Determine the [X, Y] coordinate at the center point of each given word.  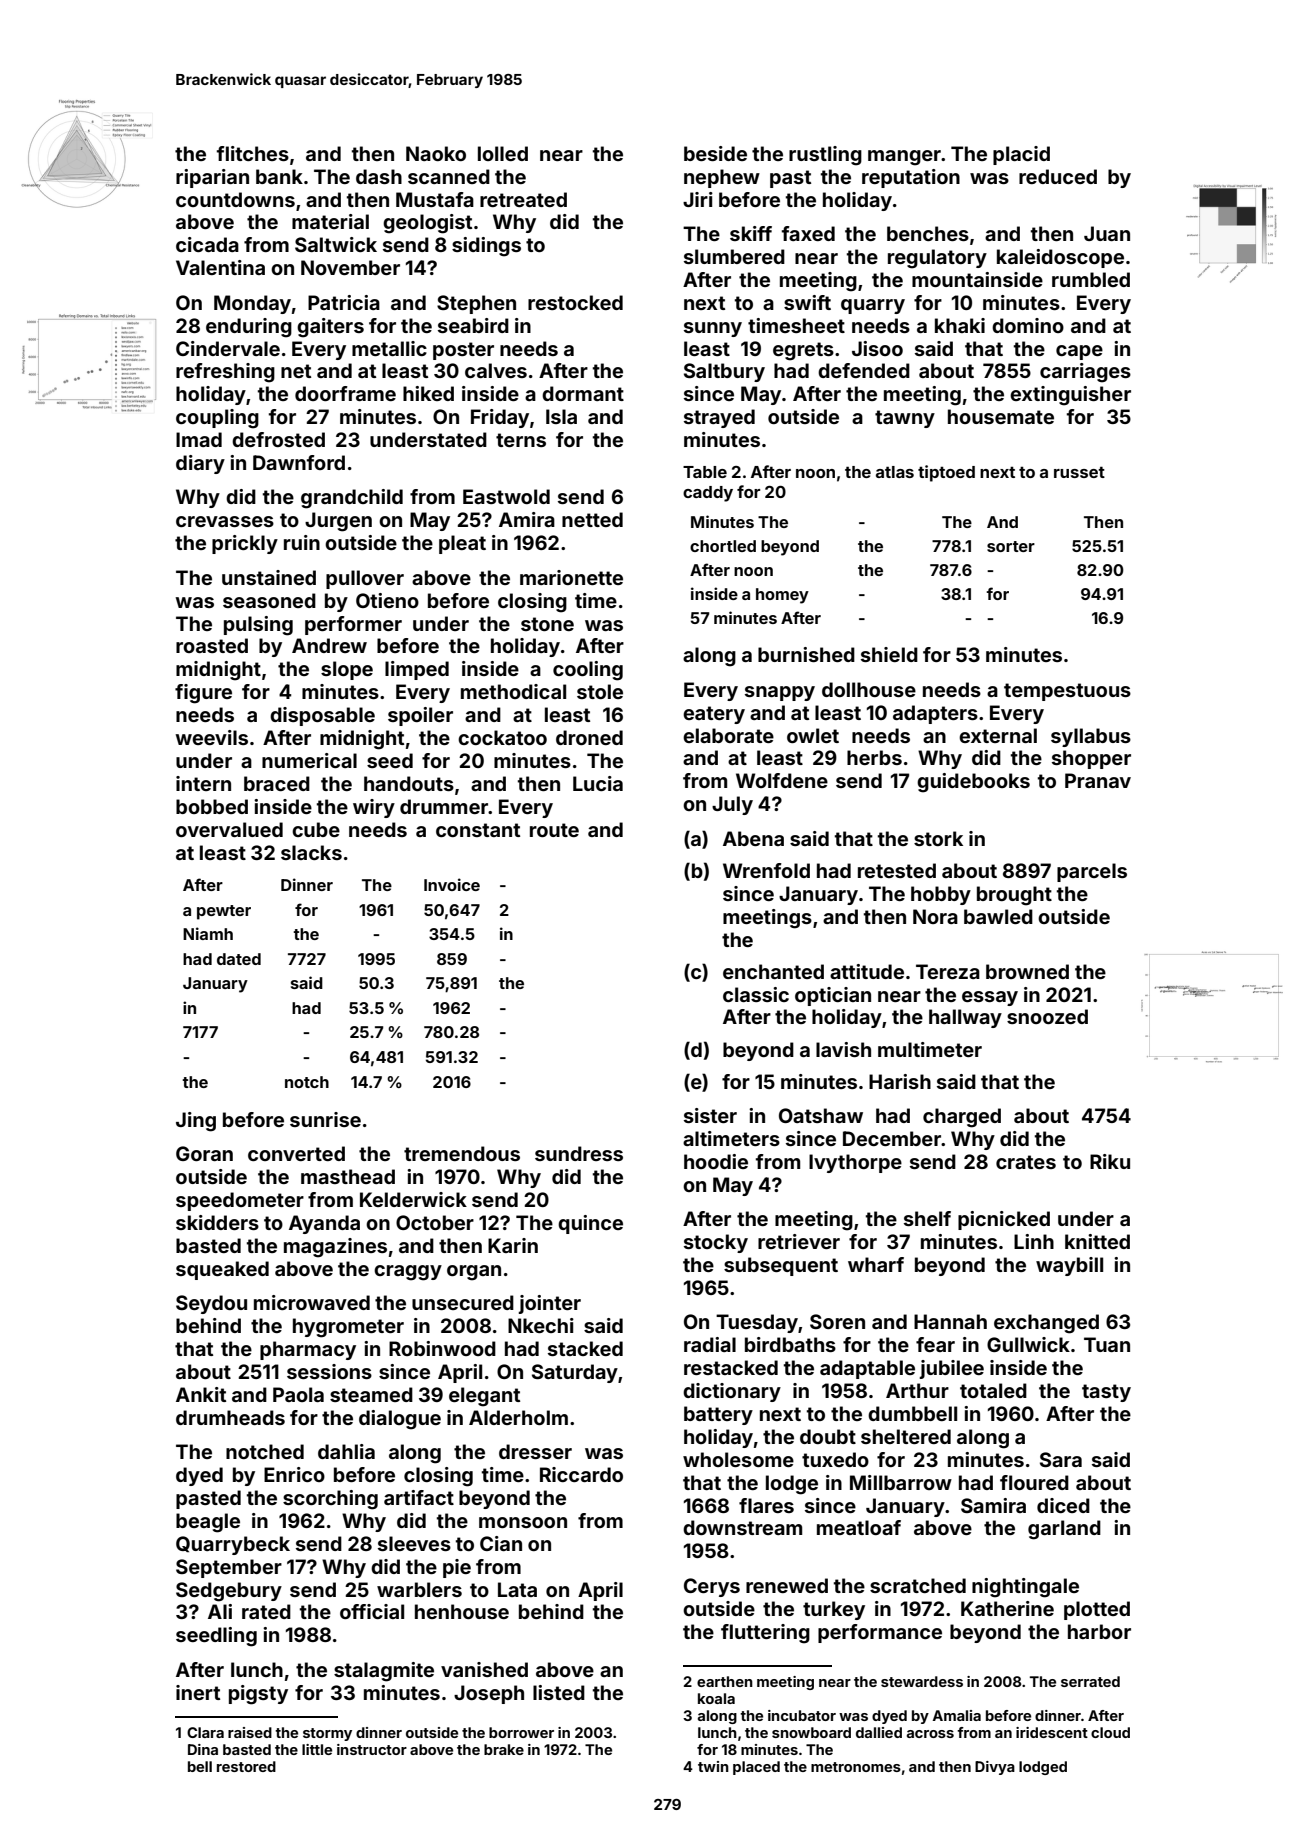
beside [715, 153]
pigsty [258, 1695]
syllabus [1091, 737]
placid [1021, 155]
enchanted [773, 971]
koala [716, 1698]
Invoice [452, 884]
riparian [212, 178]
